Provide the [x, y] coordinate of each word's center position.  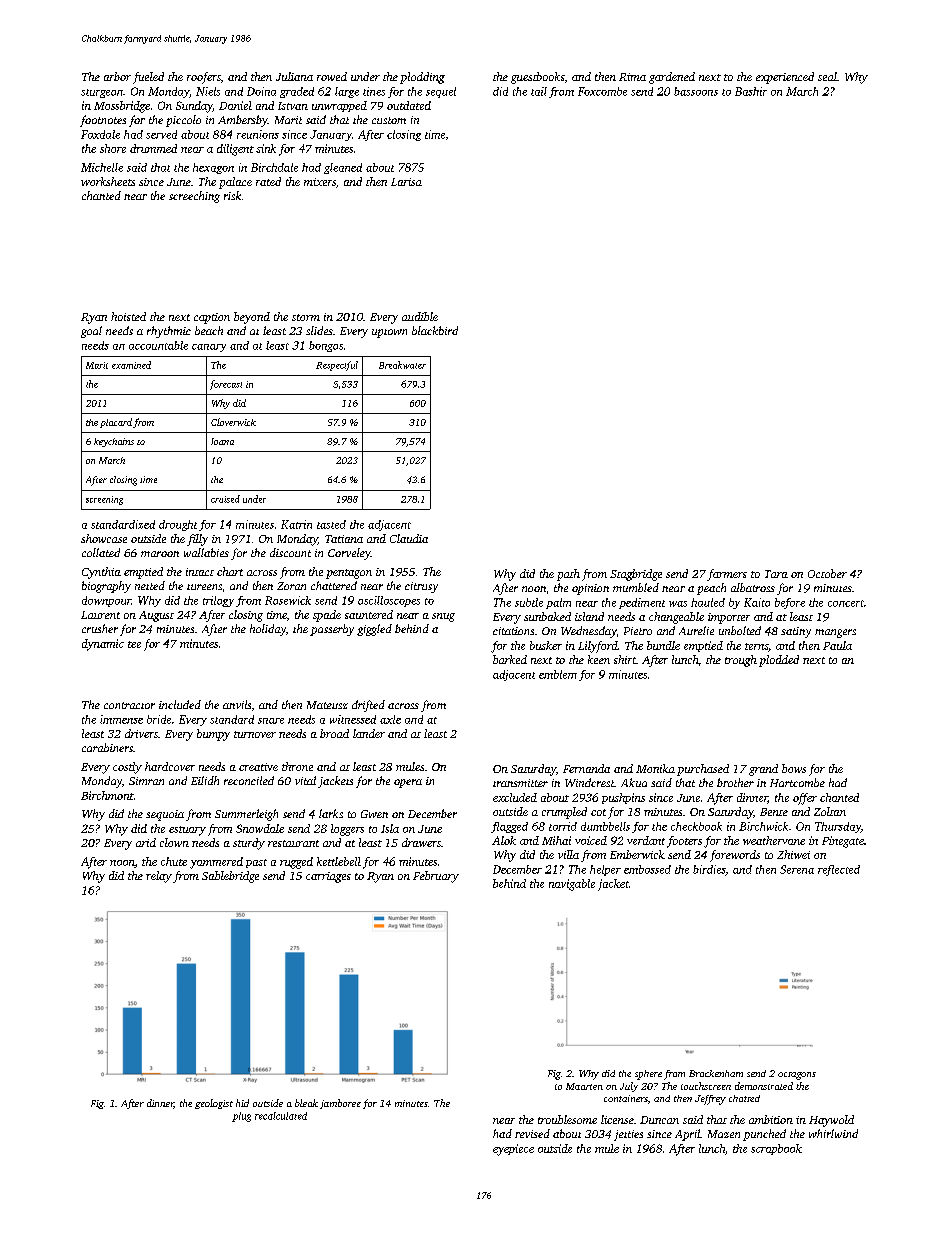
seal [827, 76]
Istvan [293, 106]
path [568, 575]
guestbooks [537, 78]
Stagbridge [636, 575]
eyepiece [513, 1150]
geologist [214, 1104]
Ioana [222, 441]
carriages [328, 877]
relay [159, 877]
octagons [797, 1076]
